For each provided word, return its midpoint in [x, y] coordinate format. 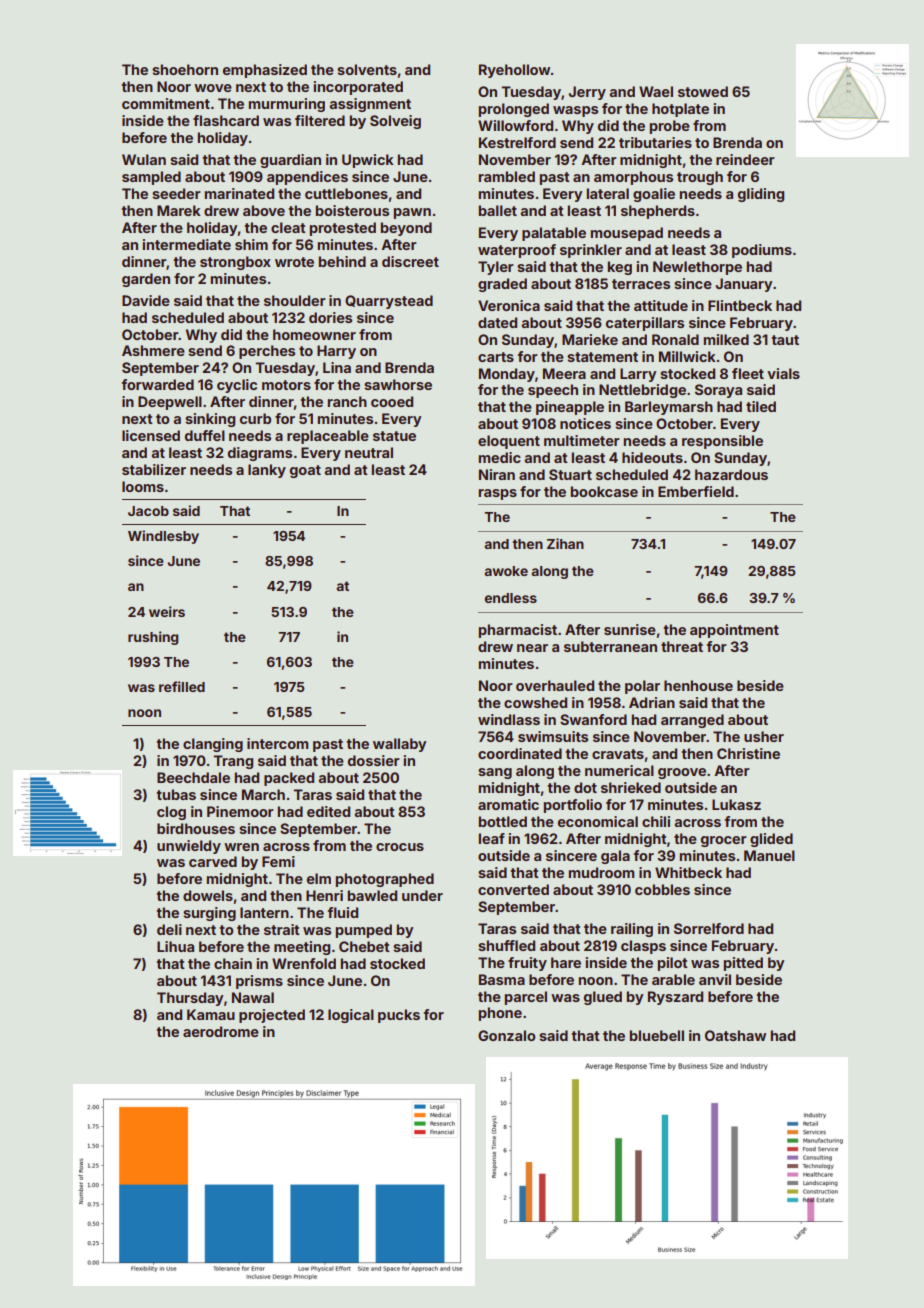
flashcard [226, 120]
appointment [734, 631]
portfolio [573, 806]
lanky [267, 471]
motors [286, 385]
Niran [497, 474]
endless [511, 598]
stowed [703, 91]
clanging [213, 745]
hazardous [731, 474]
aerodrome [221, 1031]
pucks [399, 1016]
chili [656, 821]
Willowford [515, 125]
